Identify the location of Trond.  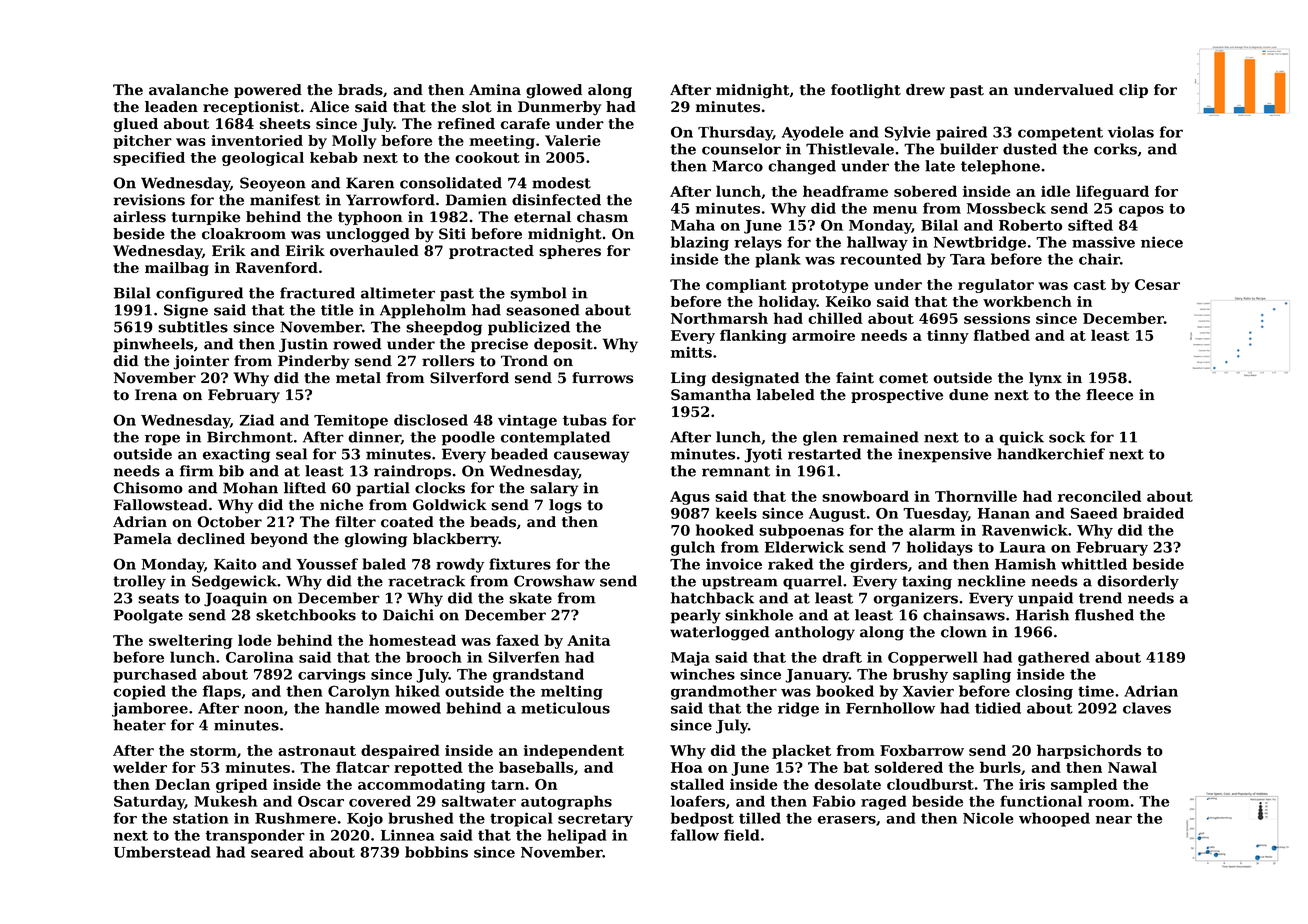
(524, 361).
